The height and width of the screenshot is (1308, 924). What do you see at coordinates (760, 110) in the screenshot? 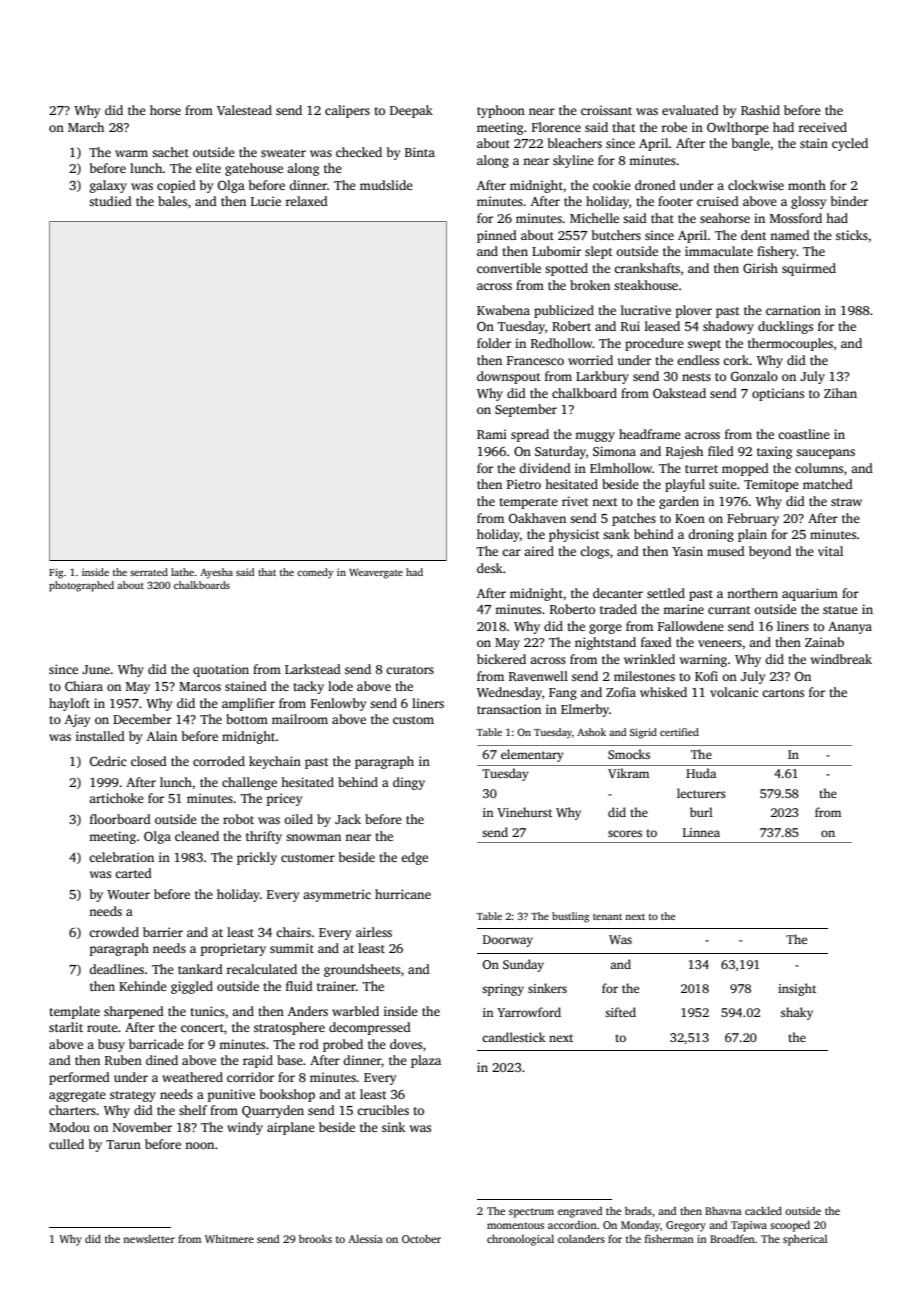
I see `Rashid` at bounding box center [760, 110].
